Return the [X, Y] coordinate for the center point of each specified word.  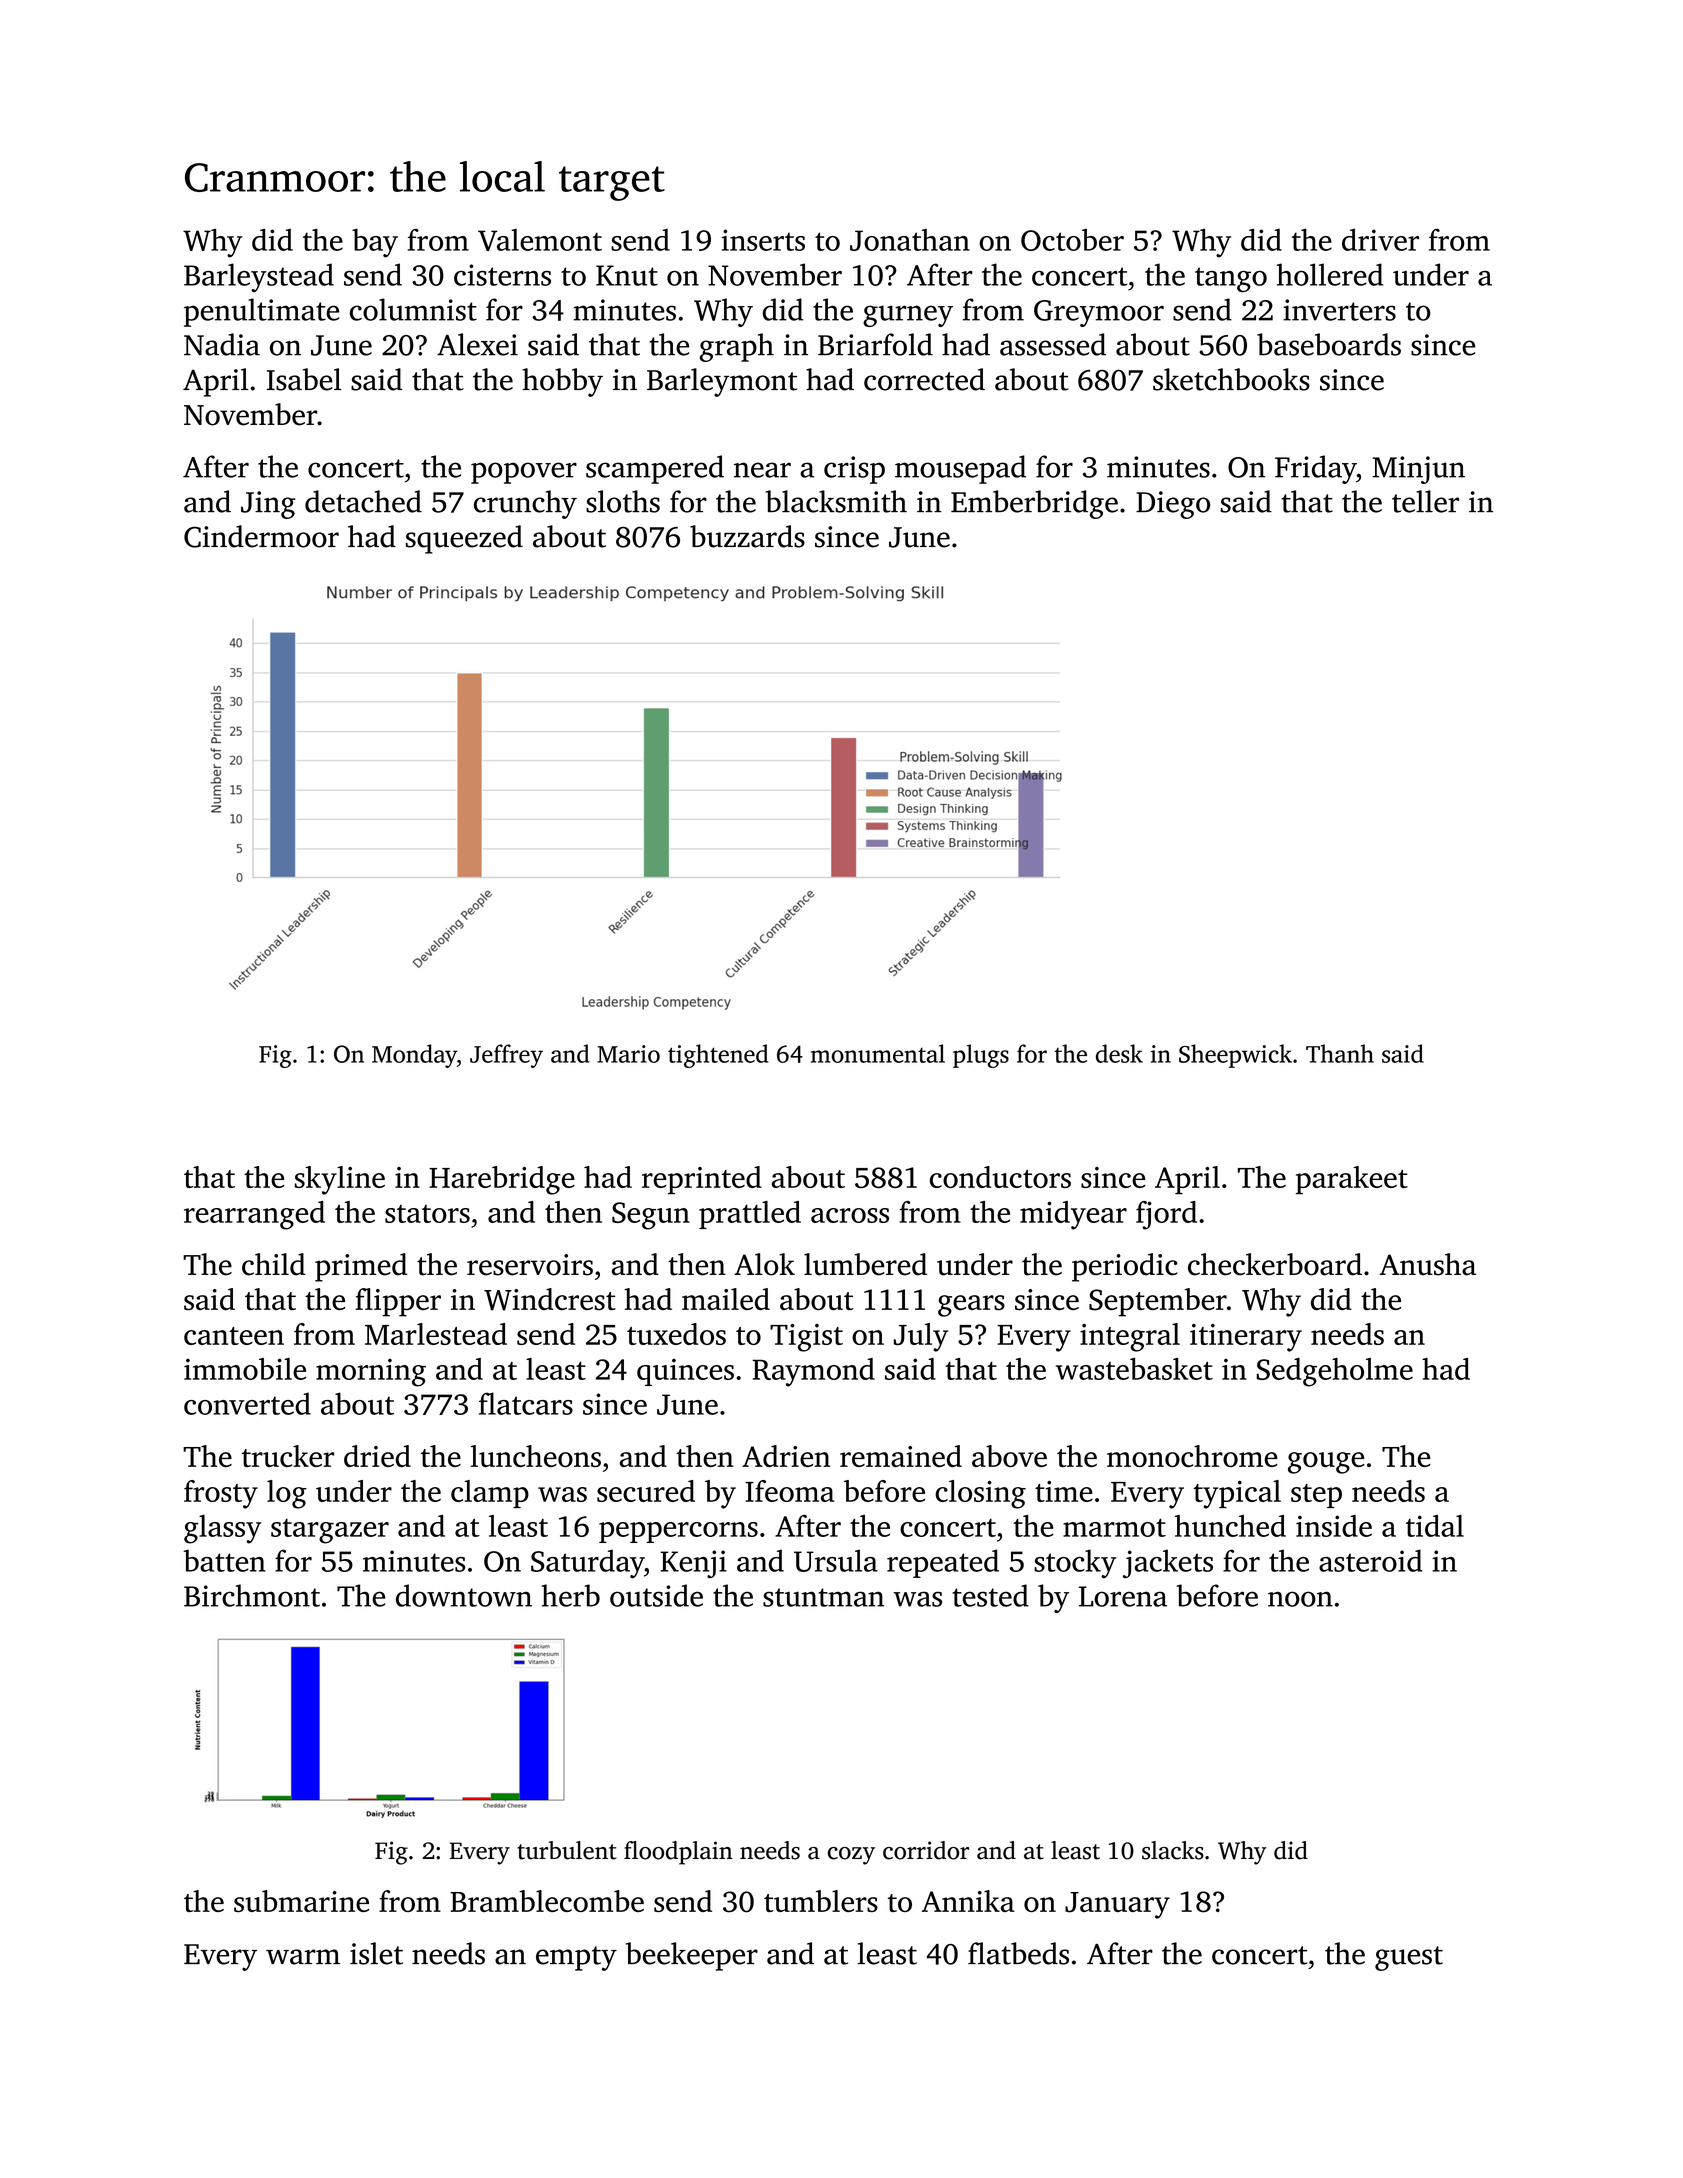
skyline [340, 1180]
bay [375, 243]
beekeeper [692, 1956]
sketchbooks [1231, 379]
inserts [763, 240]
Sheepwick [1235, 1056]
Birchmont [252, 1595]
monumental [878, 1053]
